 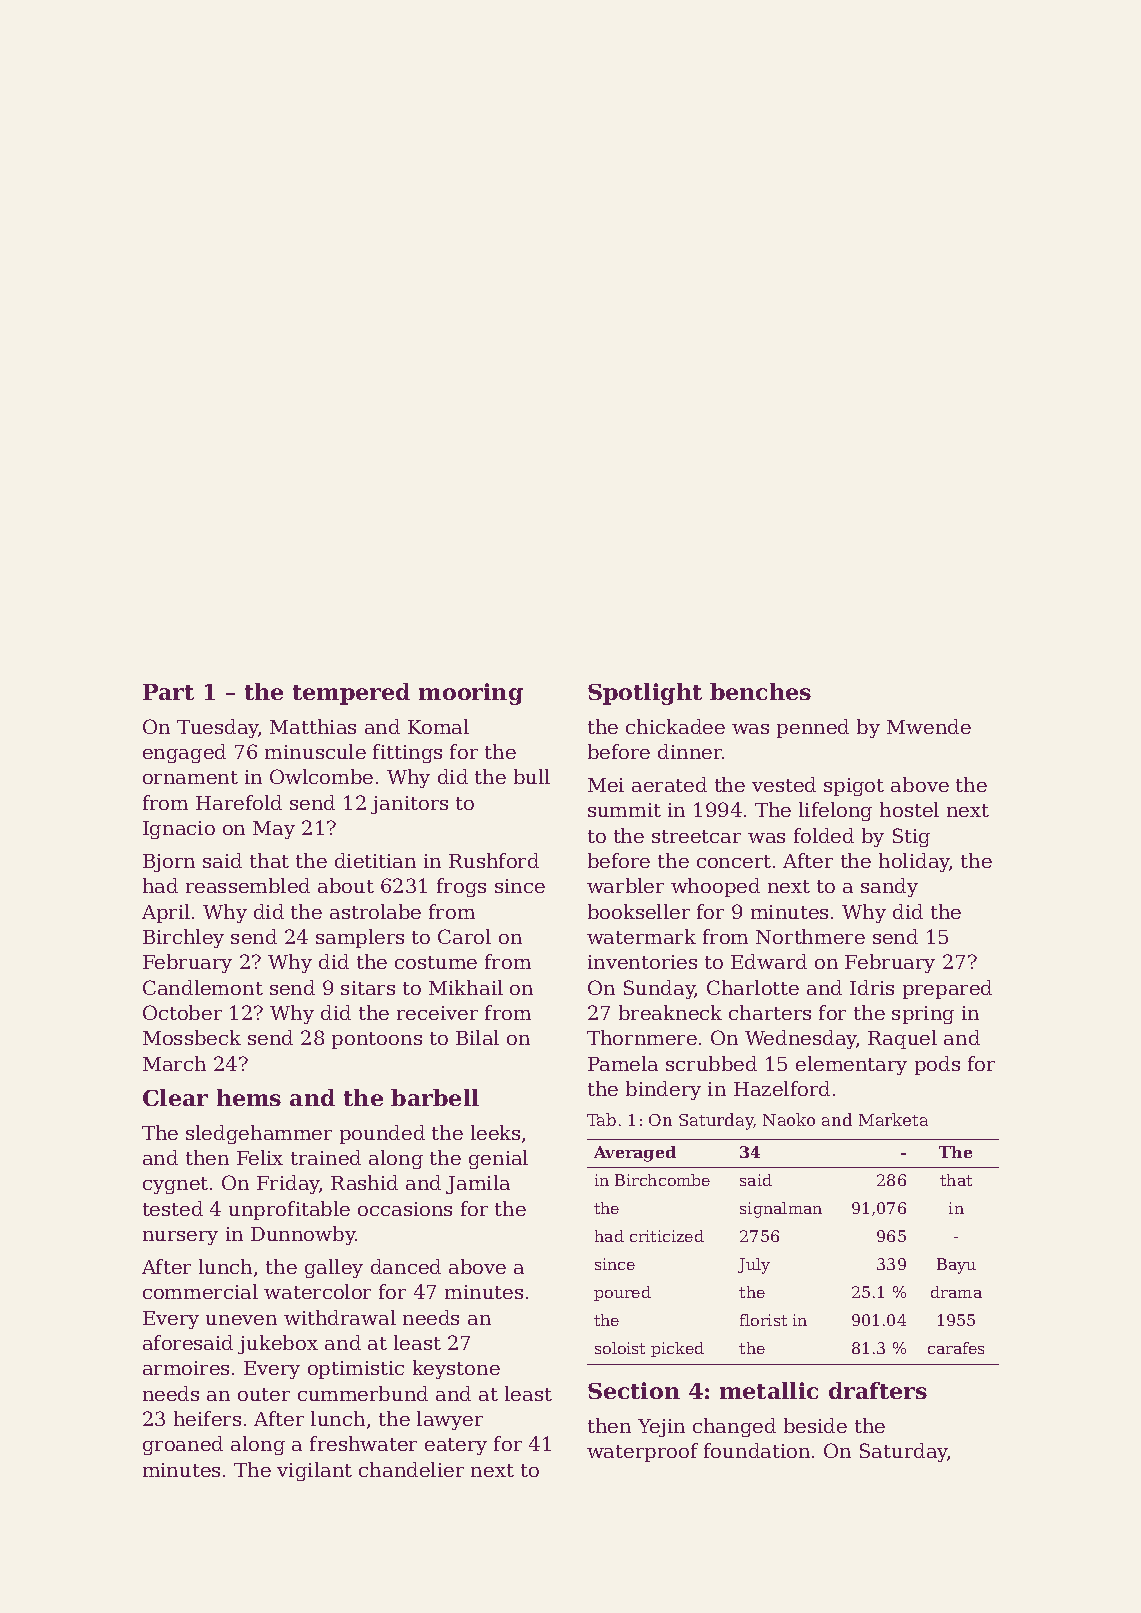 What do you see at coordinates (810, 936) in the screenshot?
I see `Northmere` at bounding box center [810, 936].
